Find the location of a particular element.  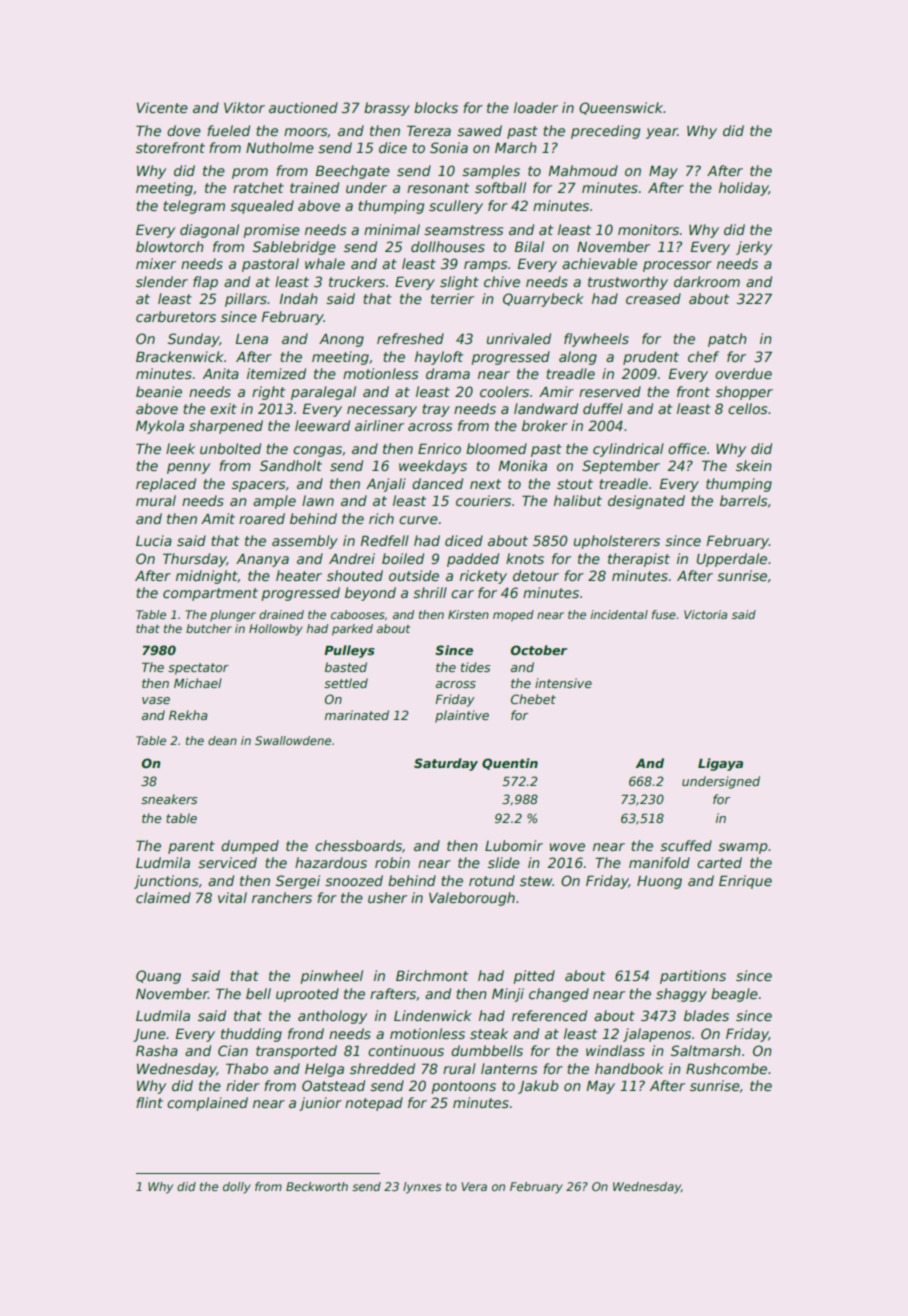

flint is located at coordinates (149, 1102).
